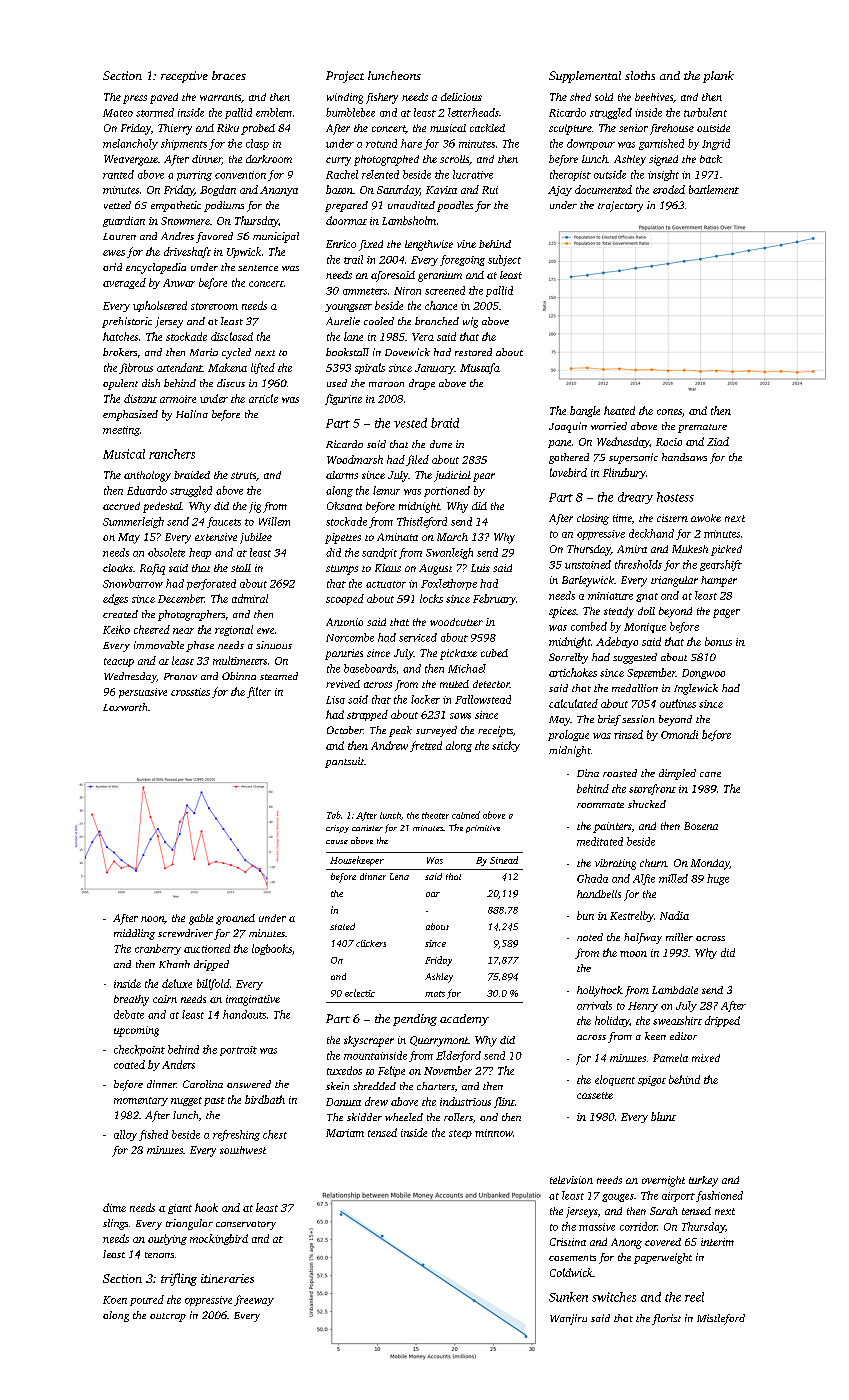 Image resolution: width=849 pixels, height=1400 pixels. Describe the element at coordinates (274, 112) in the screenshot. I see `emblem` at that location.
